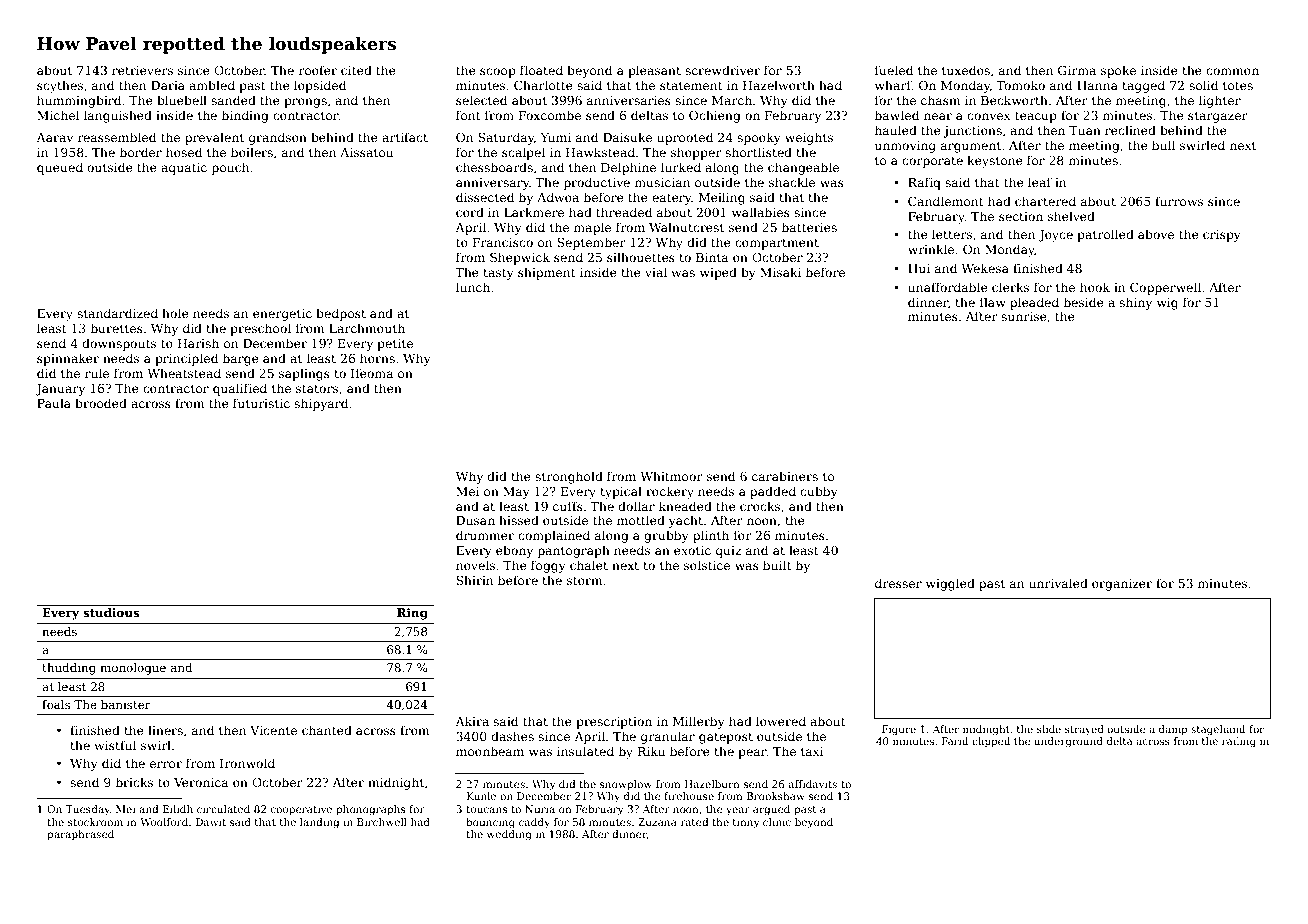  I want to click on Girma, so click(1077, 70).
